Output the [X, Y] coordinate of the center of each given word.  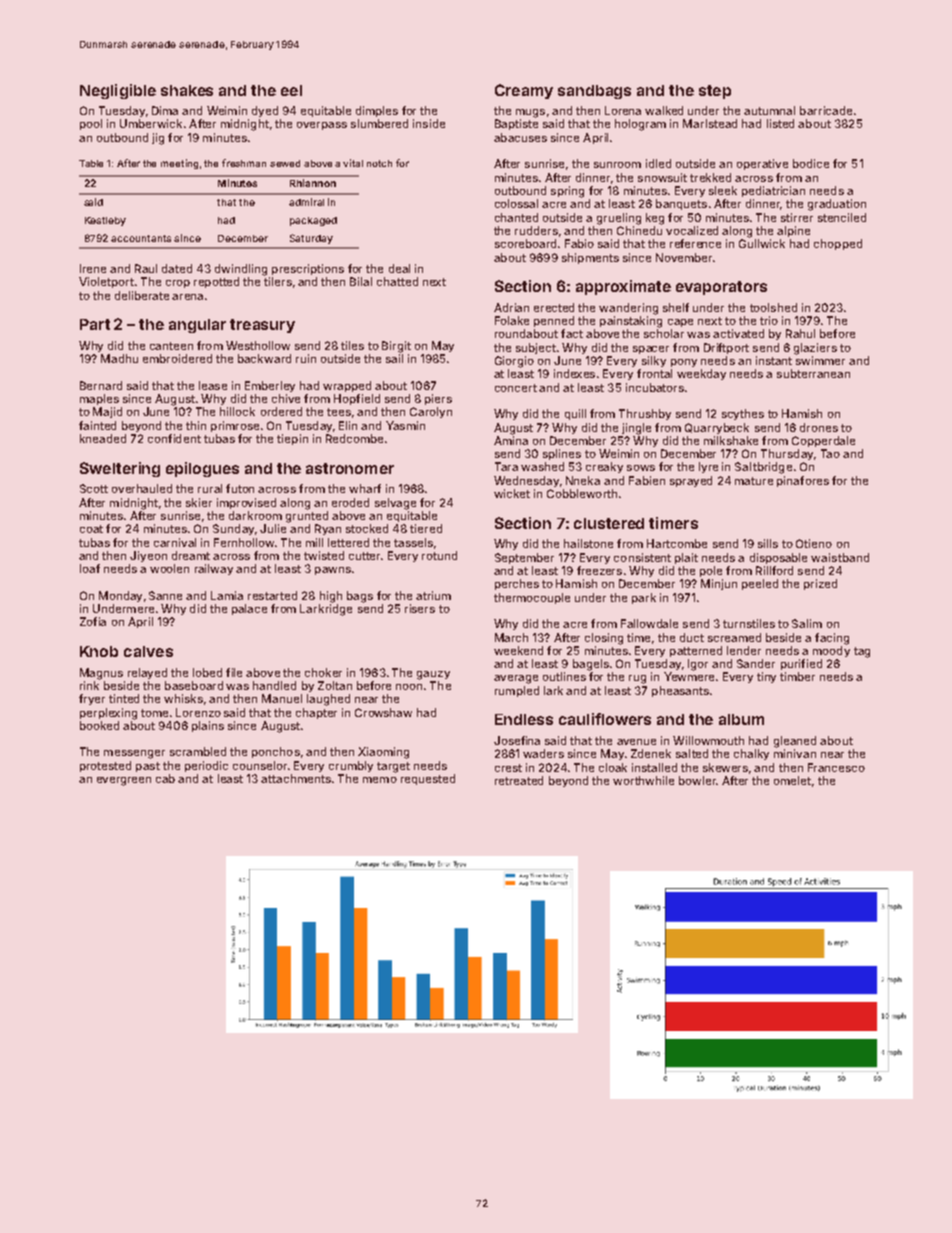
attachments [296, 778]
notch [379, 163]
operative [762, 164]
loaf [90, 568]
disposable [778, 558]
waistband [840, 557]
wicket [512, 493]
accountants [141, 238]
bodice [811, 163]
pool [91, 124]
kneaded [103, 438]
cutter [364, 556]
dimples [377, 111]
